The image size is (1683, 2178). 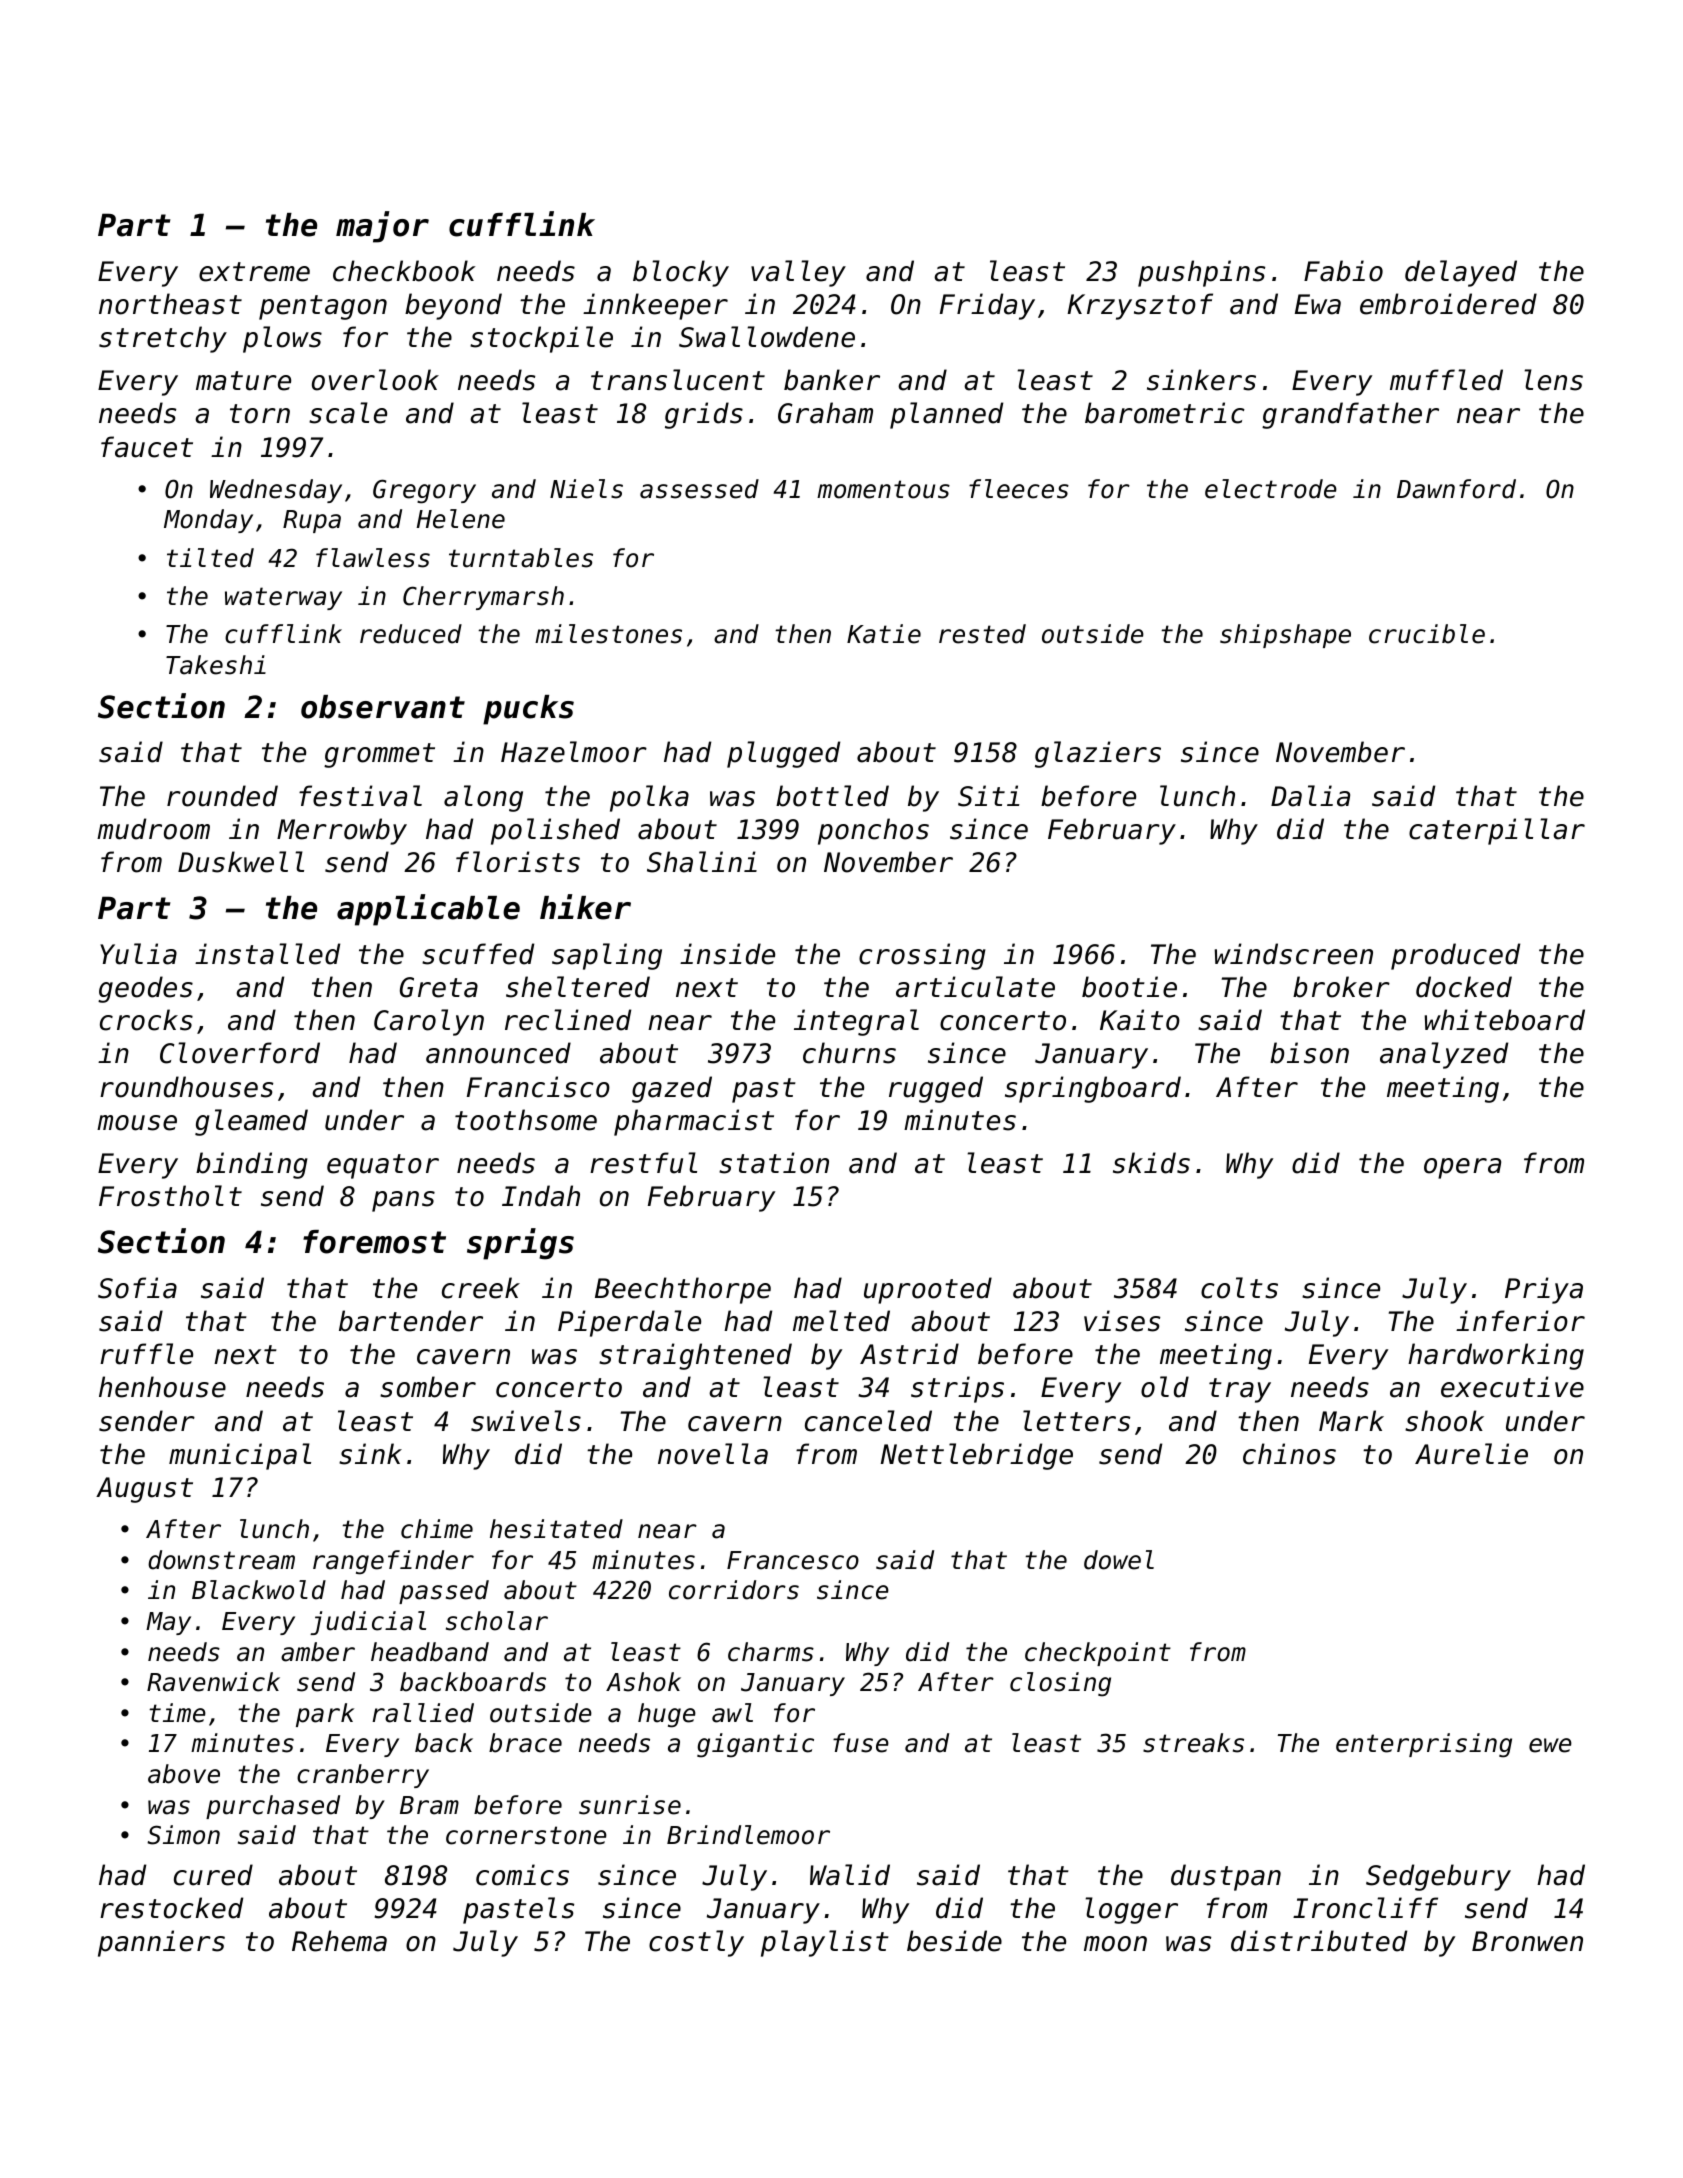 I want to click on chinos, so click(x=1289, y=1454).
